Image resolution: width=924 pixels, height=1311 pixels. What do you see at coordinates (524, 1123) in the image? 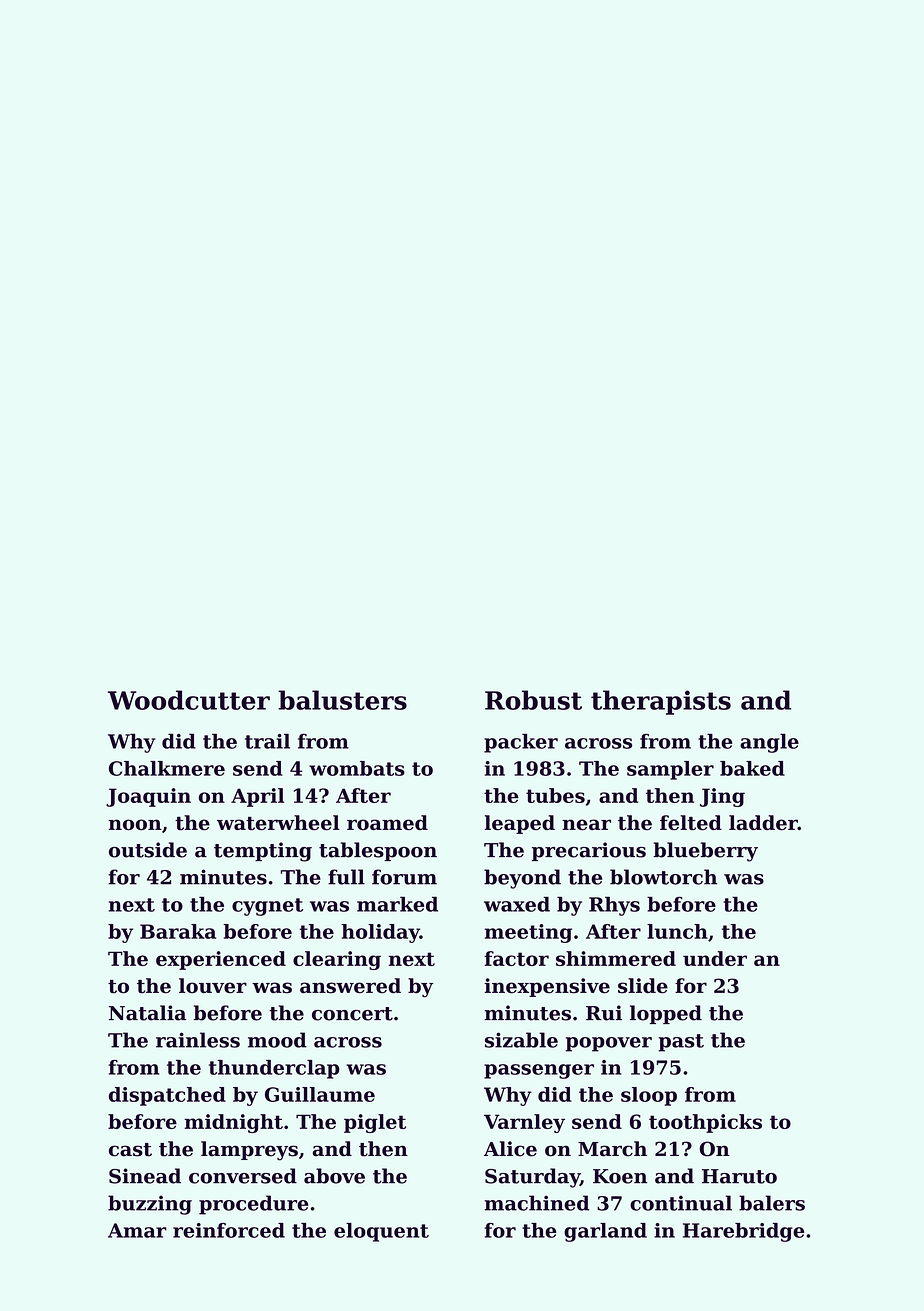
I see `Varnley` at bounding box center [524, 1123].
